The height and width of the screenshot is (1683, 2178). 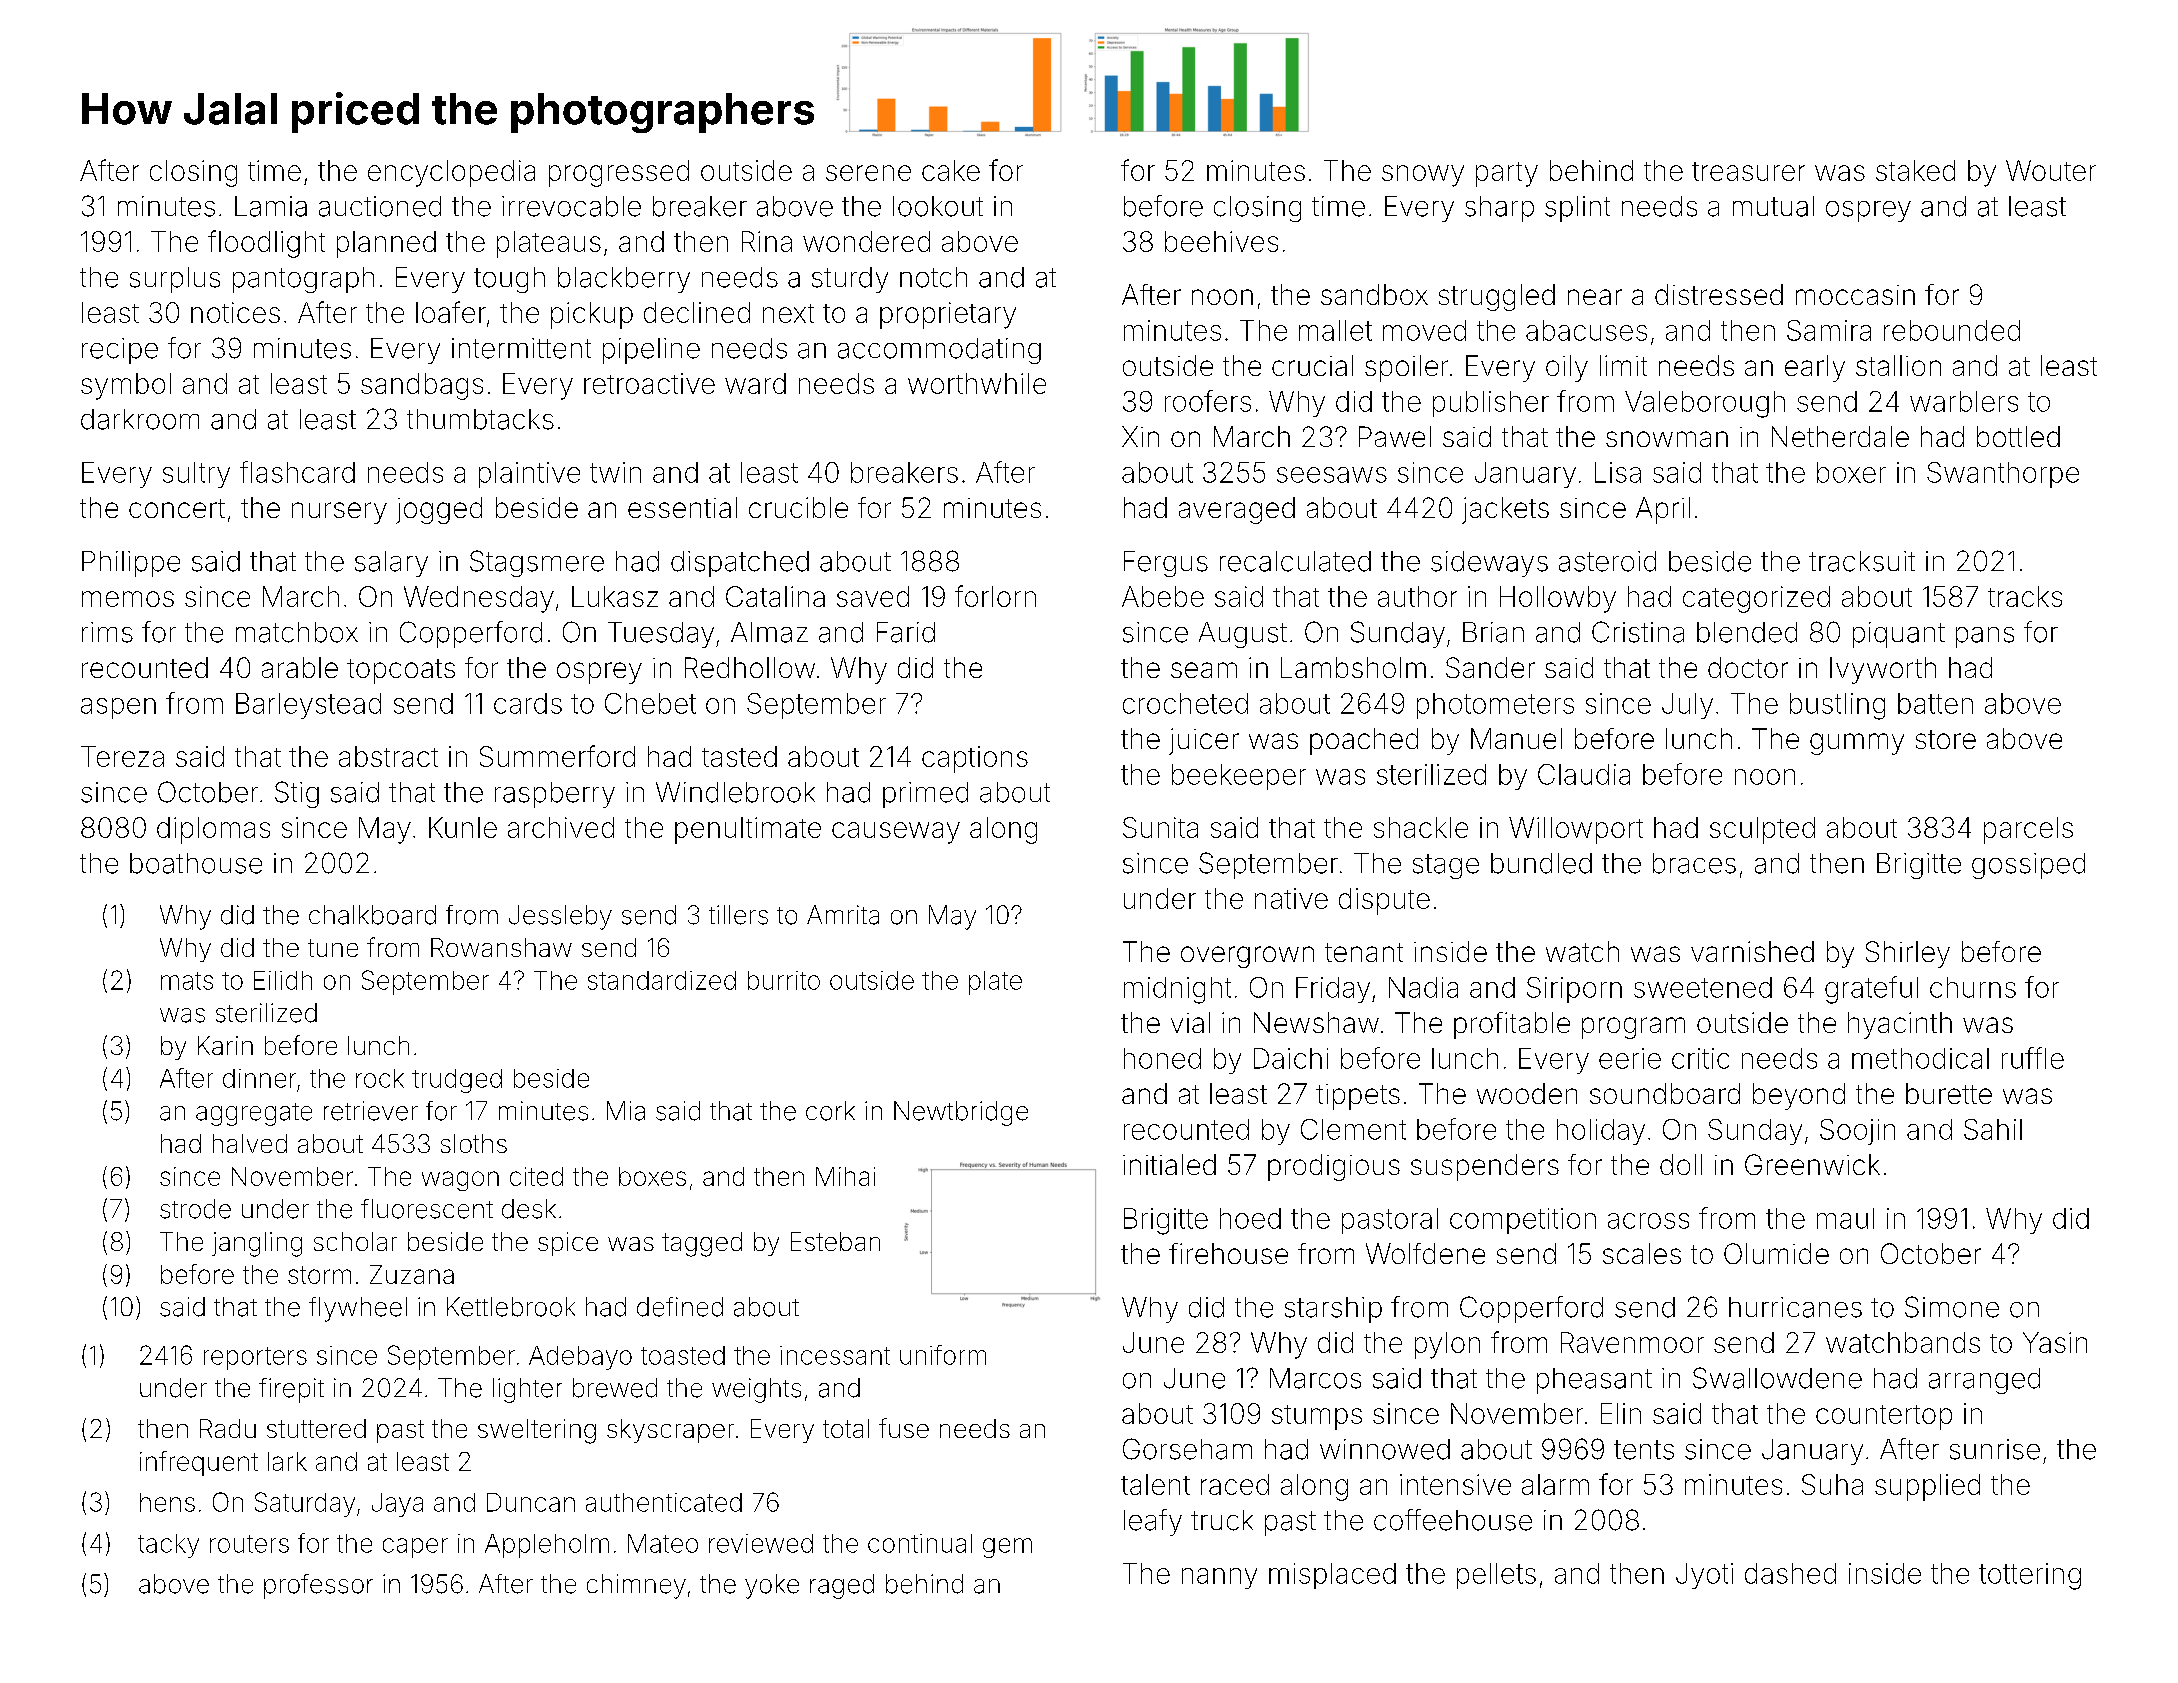 I want to click on rims, so click(x=107, y=632).
